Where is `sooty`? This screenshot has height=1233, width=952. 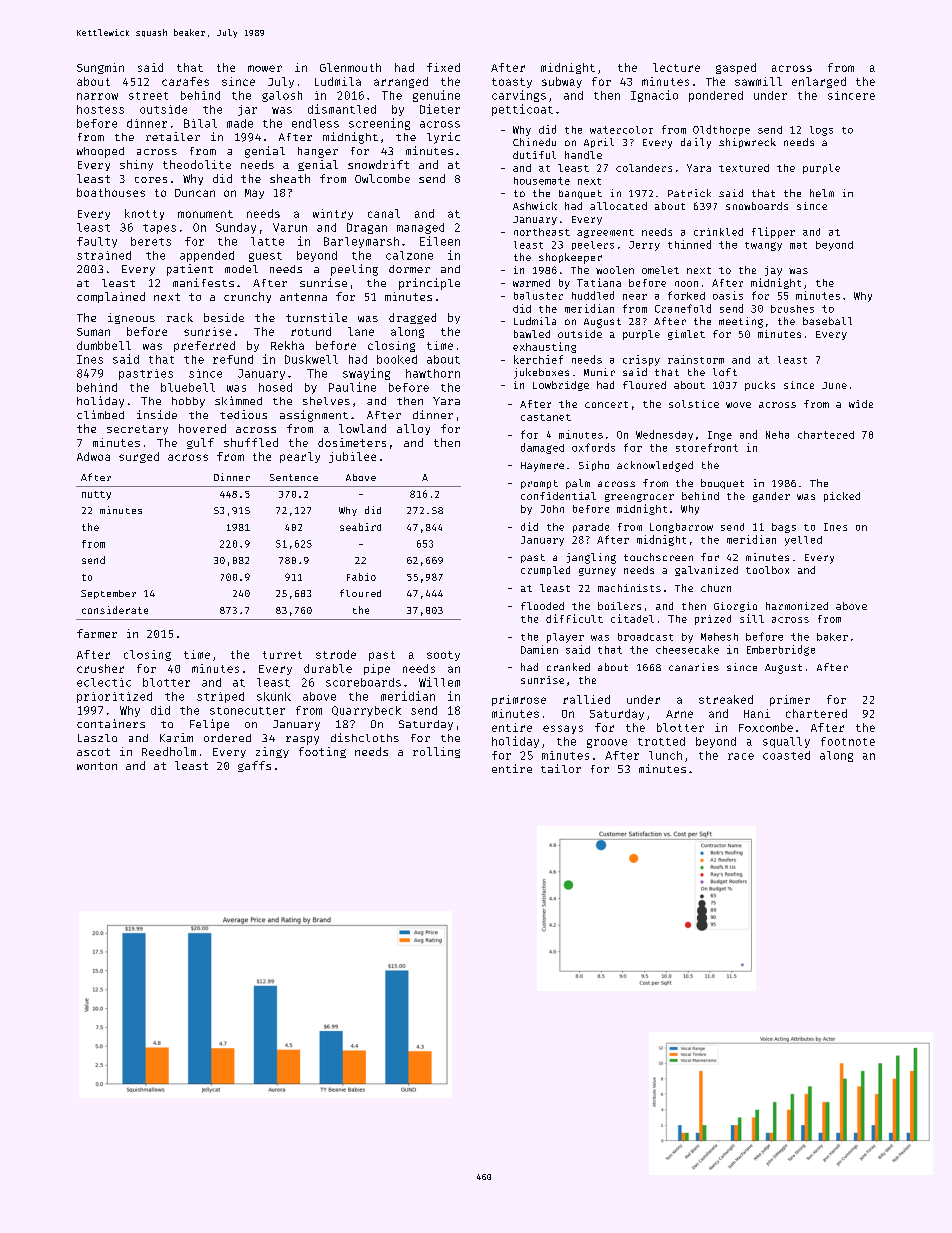 sooty is located at coordinates (443, 656).
